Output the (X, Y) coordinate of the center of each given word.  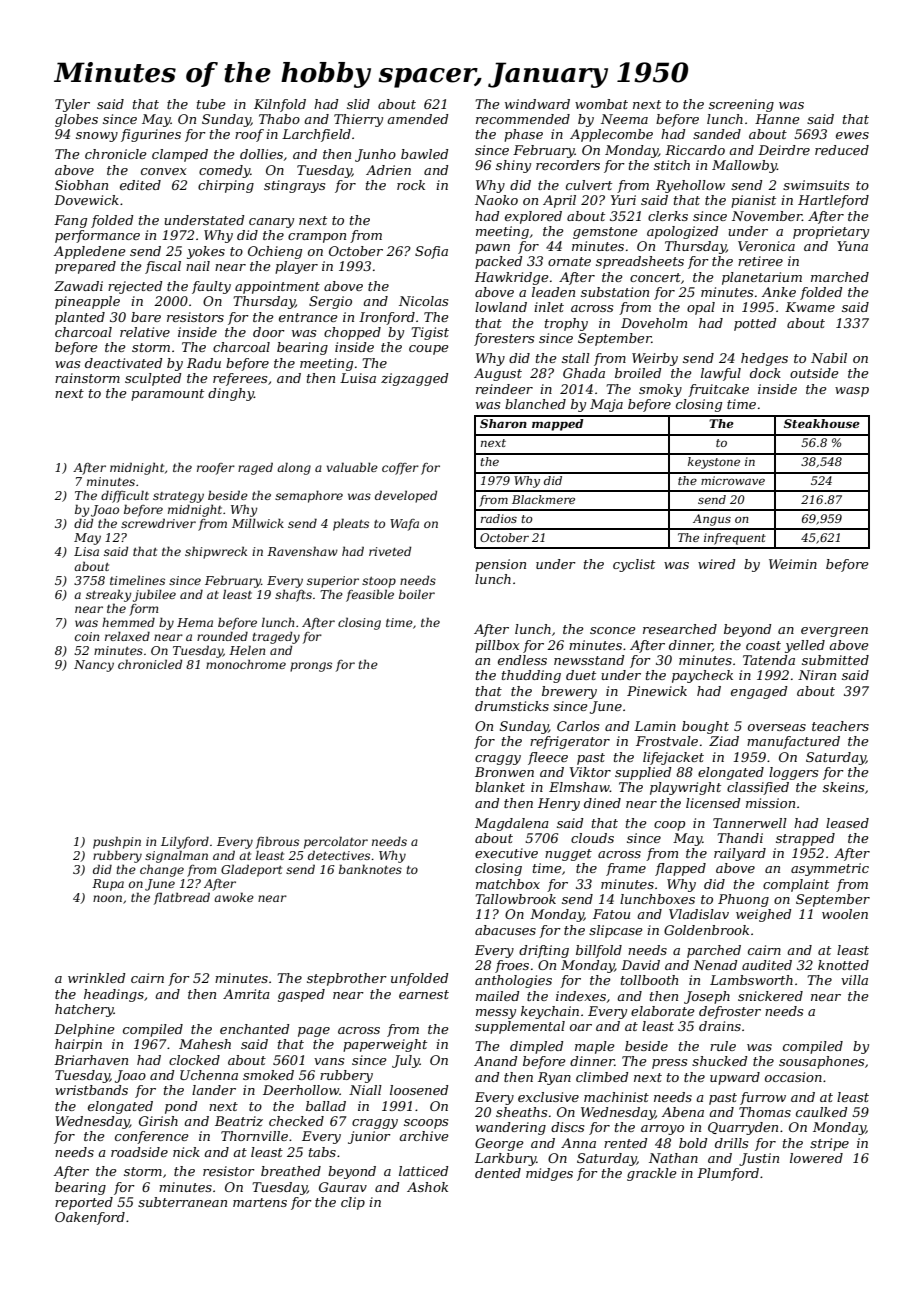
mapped (558, 425)
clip (353, 1203)
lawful (721, 374)
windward (537, 104)
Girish (158, 1121)
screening (741, 105)
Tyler (72, 105)
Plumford (728, 1174)
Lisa (86, 551)
